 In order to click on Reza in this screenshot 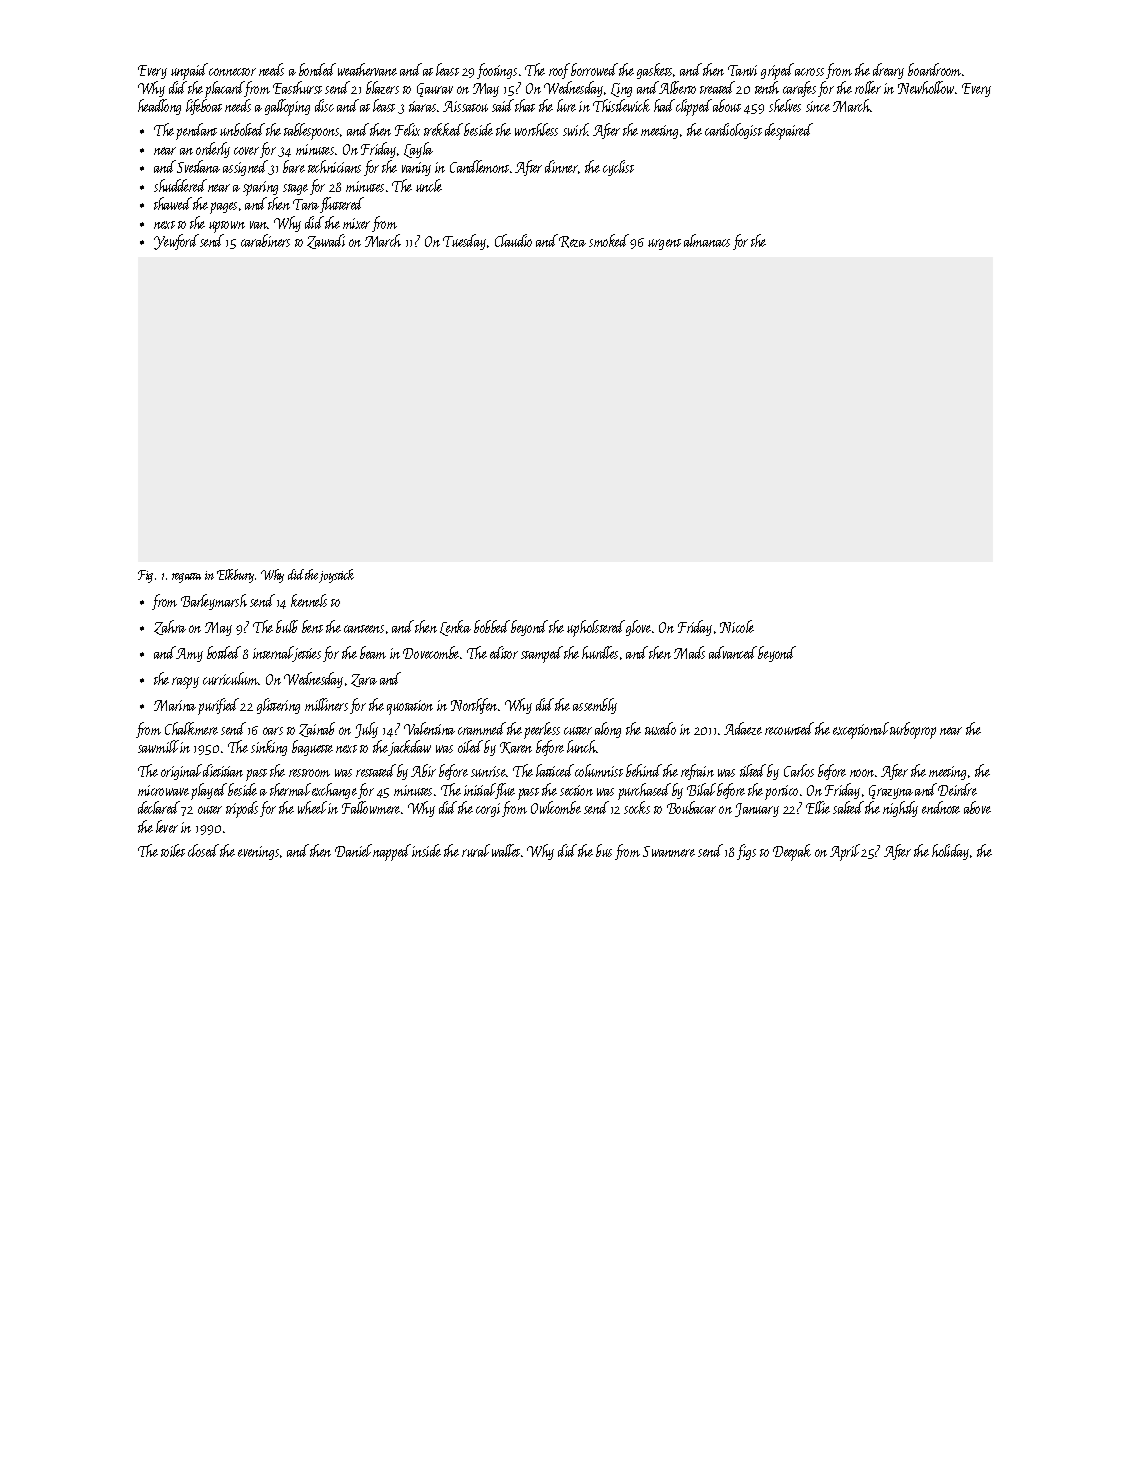, I will do `click(572, 242)`.
